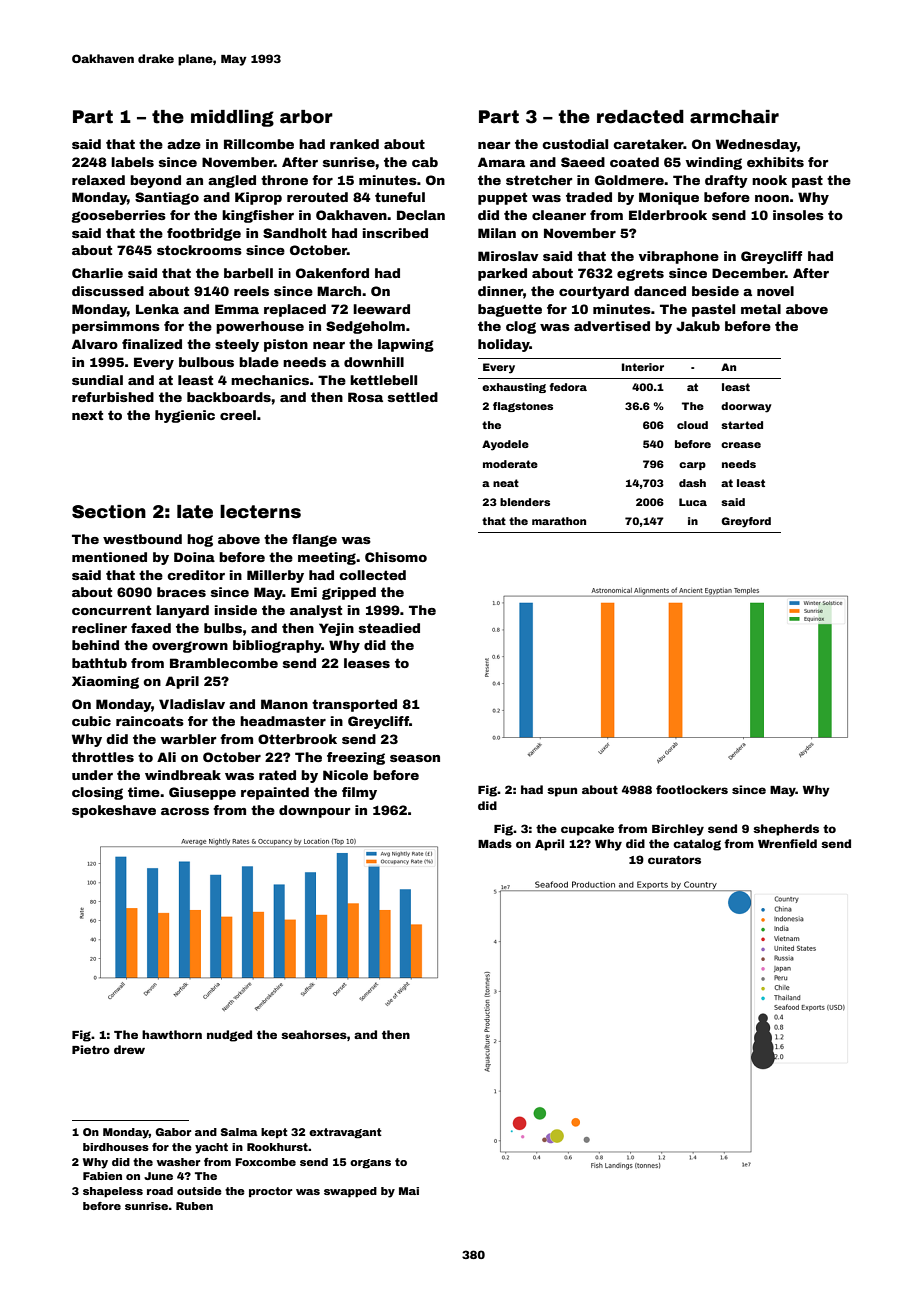 The height and width of the screenshot is (1308, 924). Describe the element at coordinates (409, 1191) in the screenshot. I see `Mai` at that location.
